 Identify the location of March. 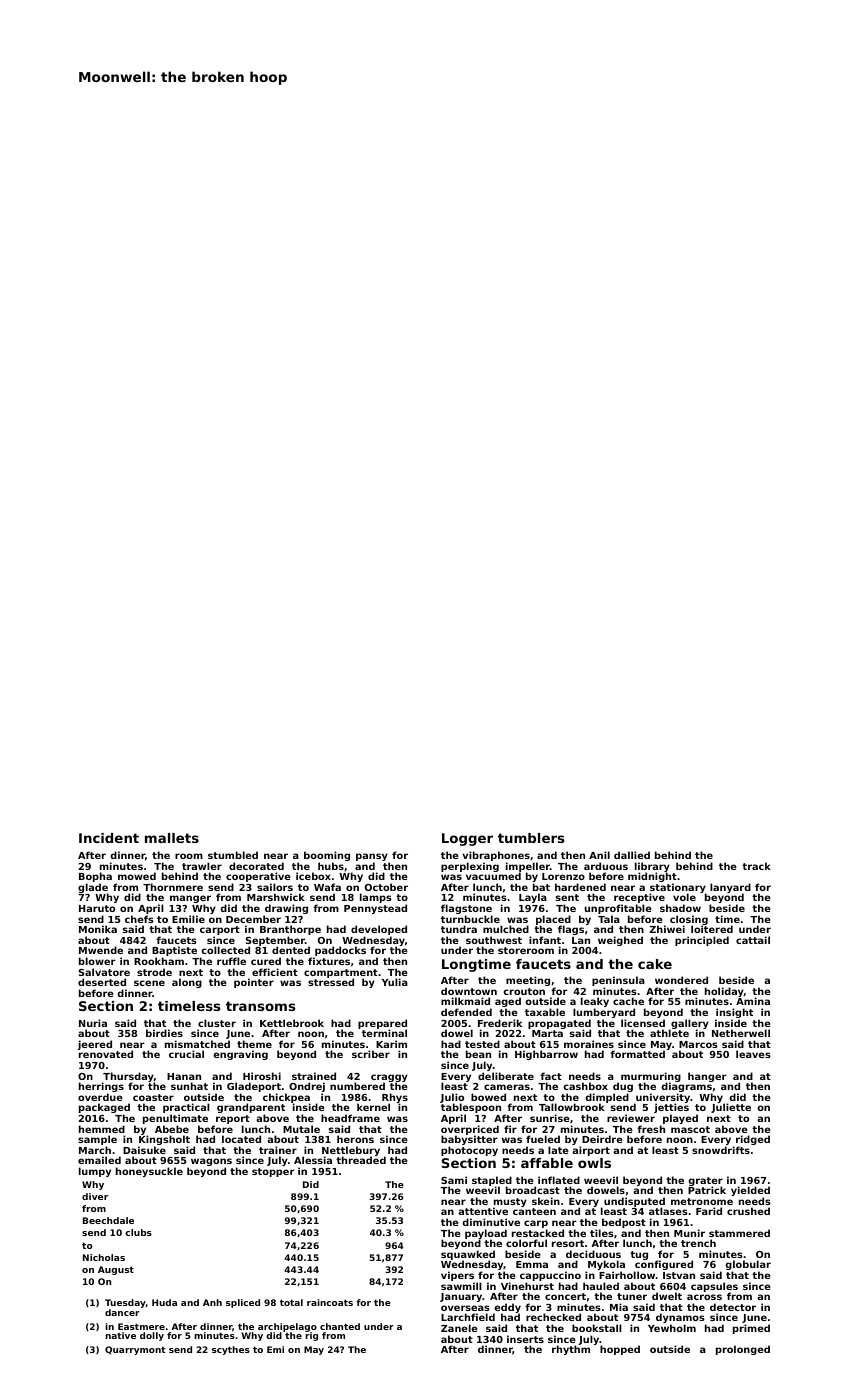
(95, 1150).
